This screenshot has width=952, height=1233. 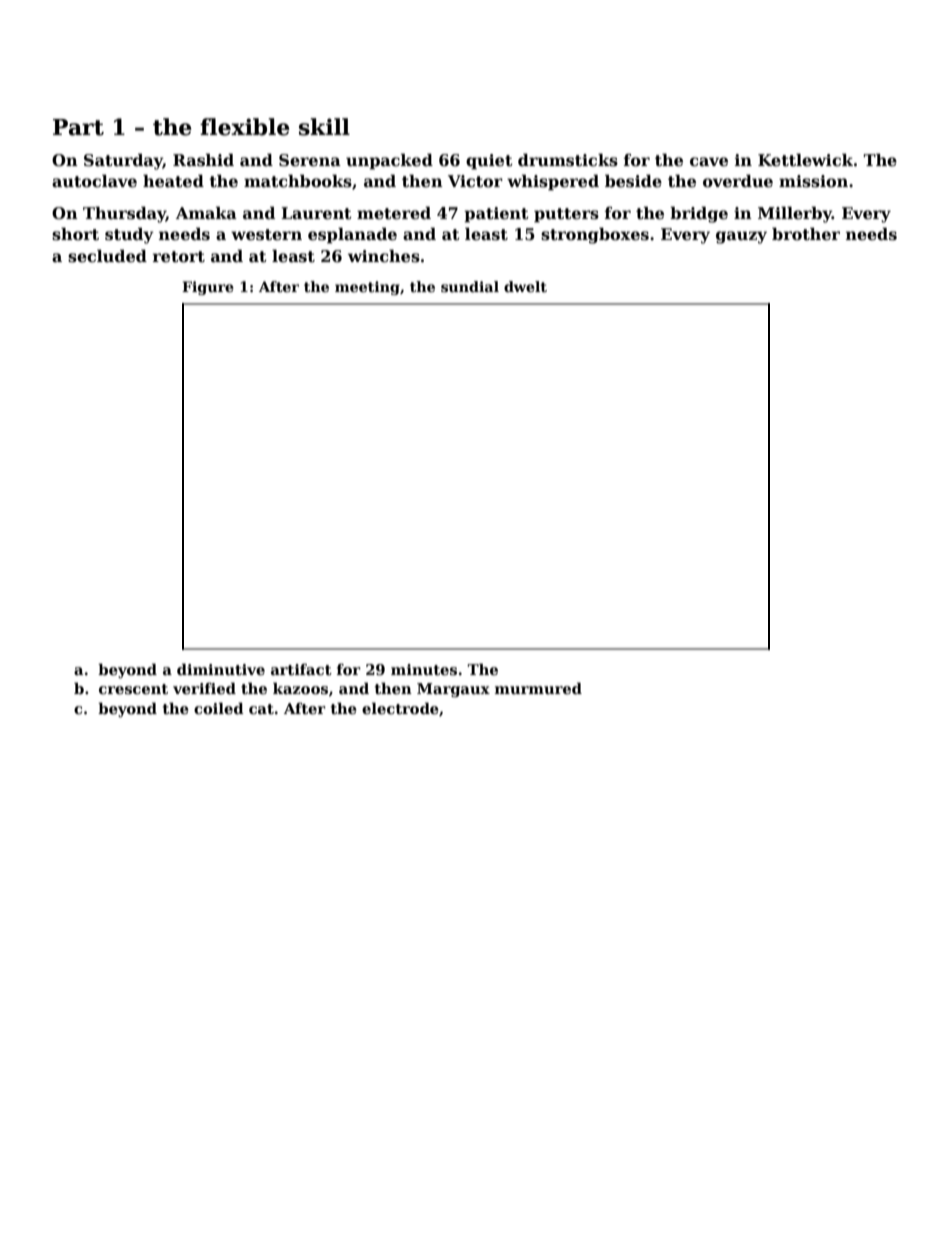 What do you see at coordinates (806, 234) in the screenshot?
I see `brother` at bounding box center [806, 234].
